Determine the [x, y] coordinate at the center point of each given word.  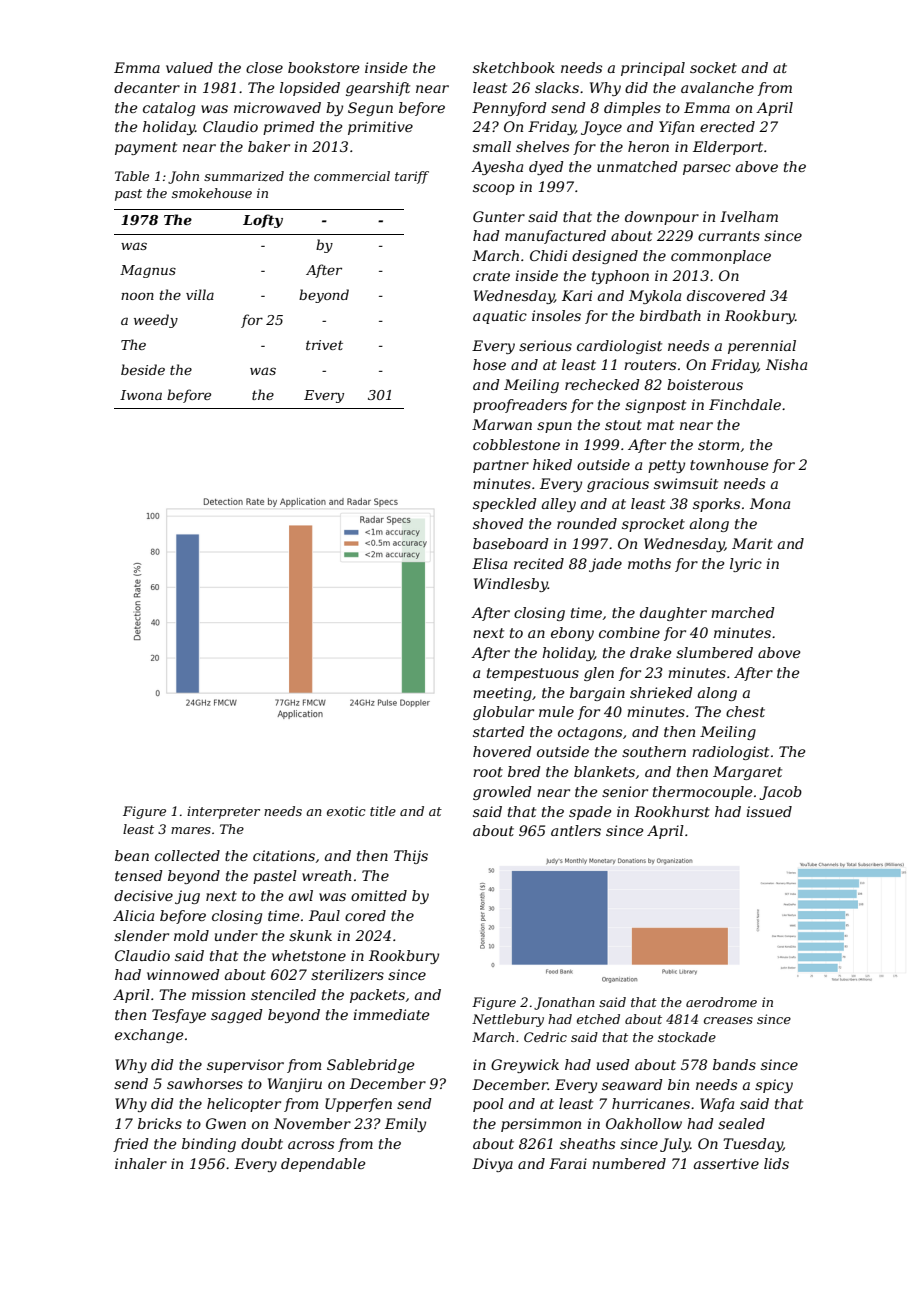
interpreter [223, 812]
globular [503, 713]
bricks [160, 1123]
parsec [707, 169]
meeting [502, 694]
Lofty [263, 221]
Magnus [148, 271]
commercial [352, 176]
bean [132, 855]
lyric [746, 565]
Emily [405, 1125]
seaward [632, 1084]
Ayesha [497, 168]
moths [649, 563]
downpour [662, 218]
